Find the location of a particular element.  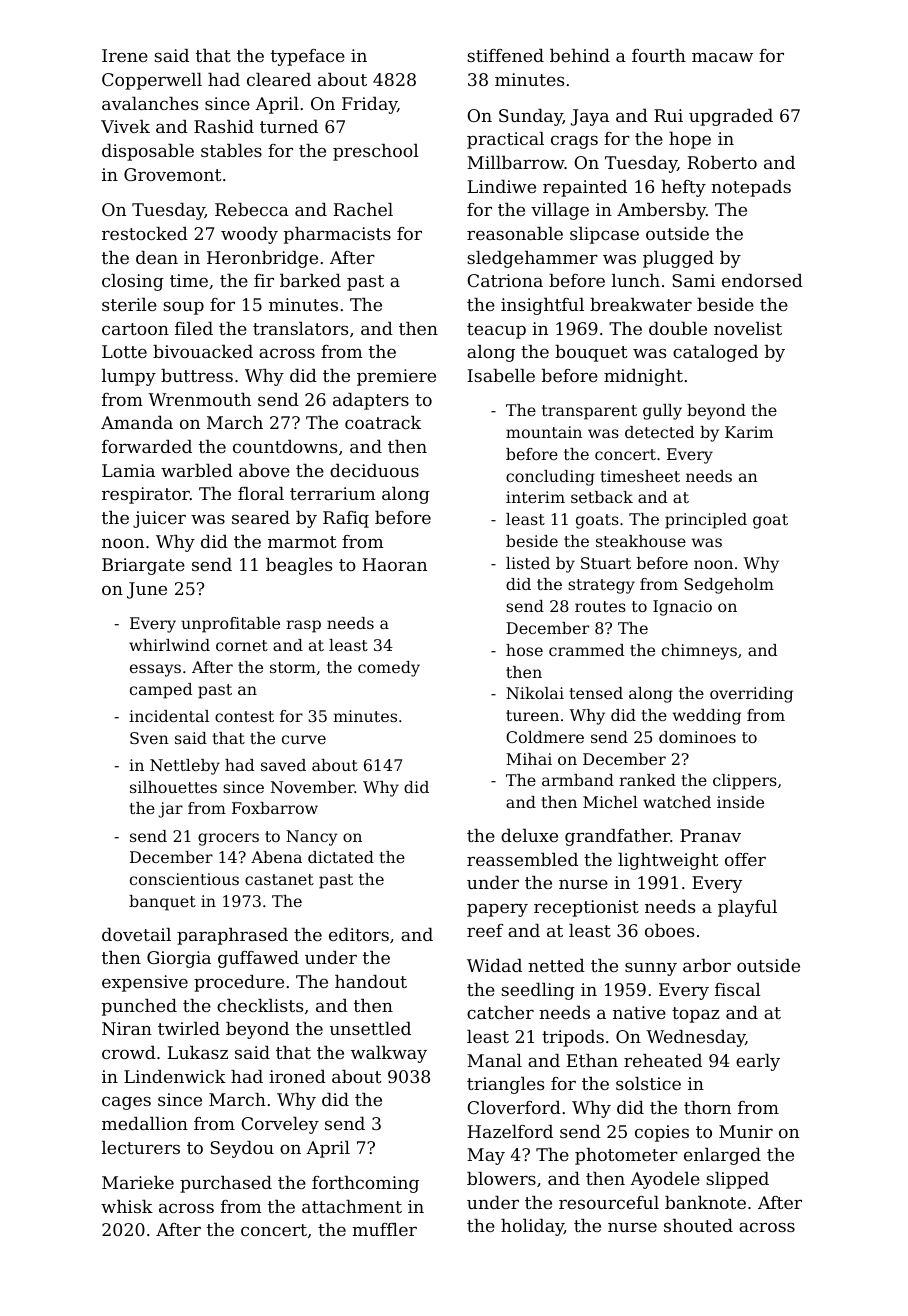

Copperwell is located at coordinates (152, 81).
